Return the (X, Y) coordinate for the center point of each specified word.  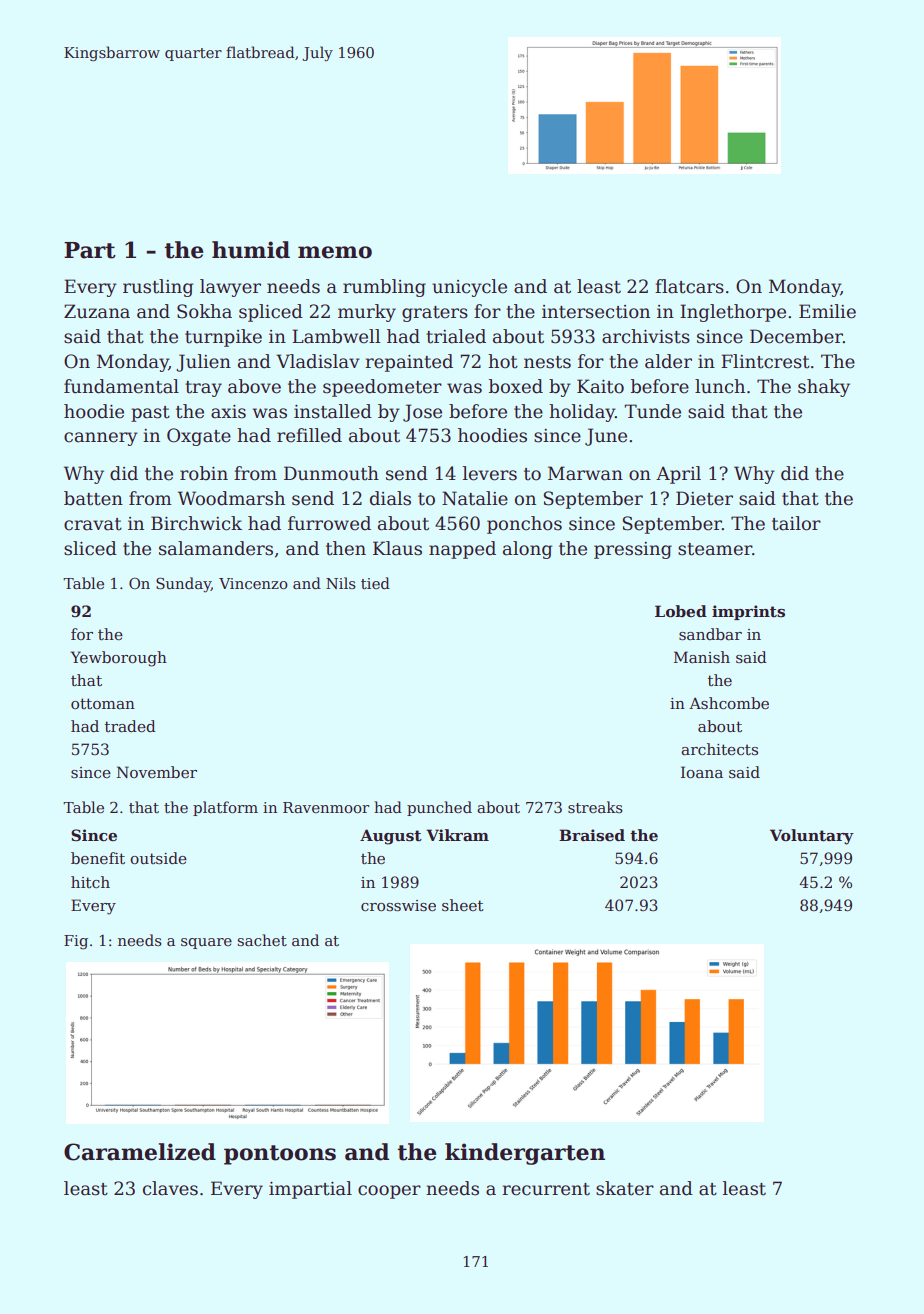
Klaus (397, 548)
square (206, 943)
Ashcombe (729, 703)
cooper (389, 1192)
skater (625, 1188)
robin (204, 473)
